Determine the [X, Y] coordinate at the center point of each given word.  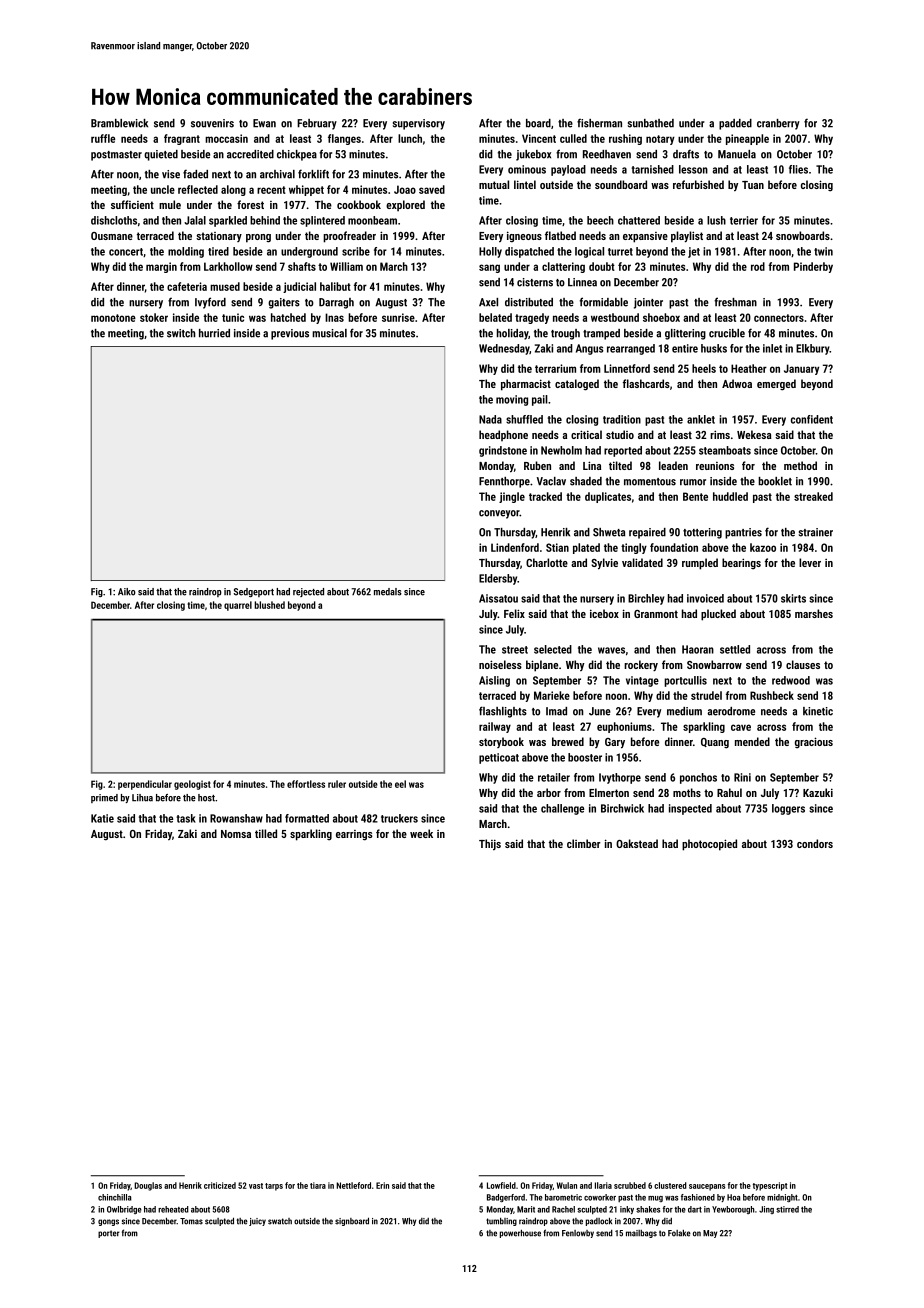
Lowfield [501, 1185]
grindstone [503, 451]
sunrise [398, 317]
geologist [192, 785]
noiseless [500, 664]
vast [256, 1186]
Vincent [539, 138]
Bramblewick [119, 123]
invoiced [705, 598]
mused [225, 286]
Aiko [127, 592]
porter [109, 1234]
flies [798, 169]
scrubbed [630, 1185]
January [801, 369]
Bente [695, 496]
